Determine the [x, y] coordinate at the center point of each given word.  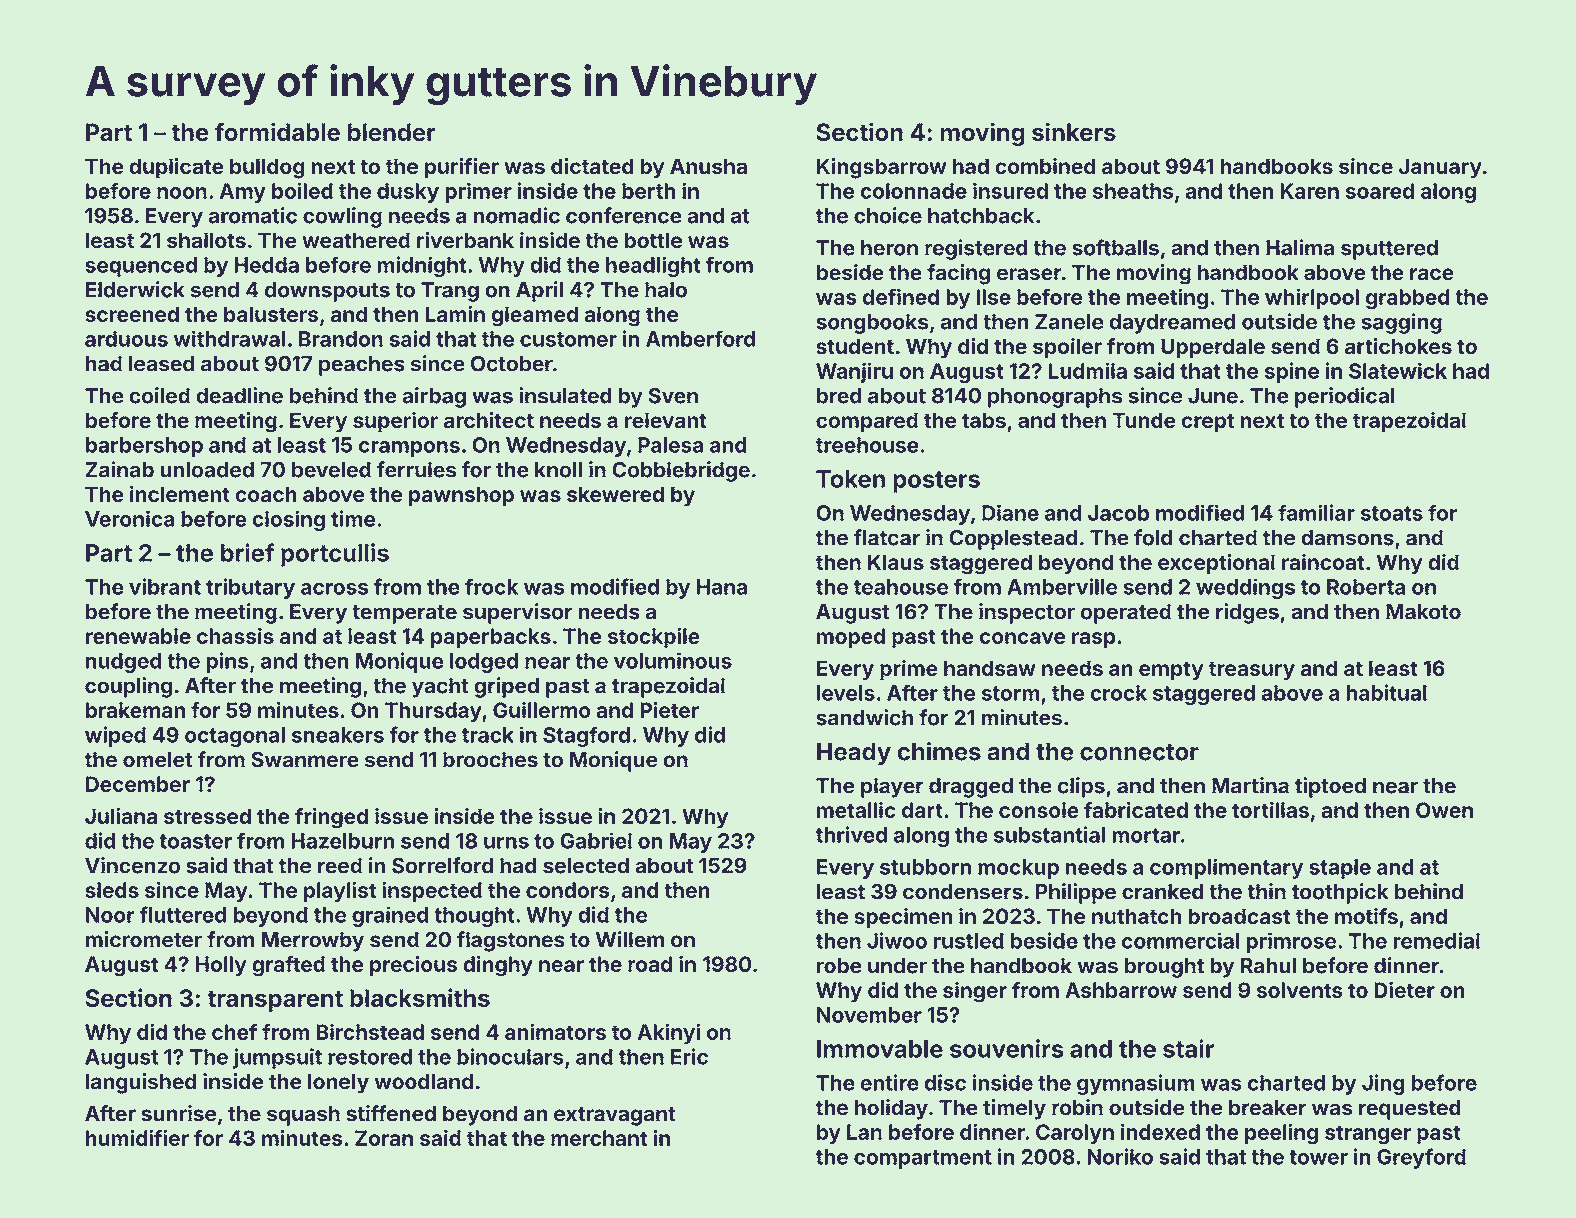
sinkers [1074, 132]
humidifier [137, 1137]
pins [227, 662]
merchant [599, 1138]
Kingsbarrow [881, 168]
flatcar [887, 537]
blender [392, 132]
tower [1318, 1157]
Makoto [1423, 612]
